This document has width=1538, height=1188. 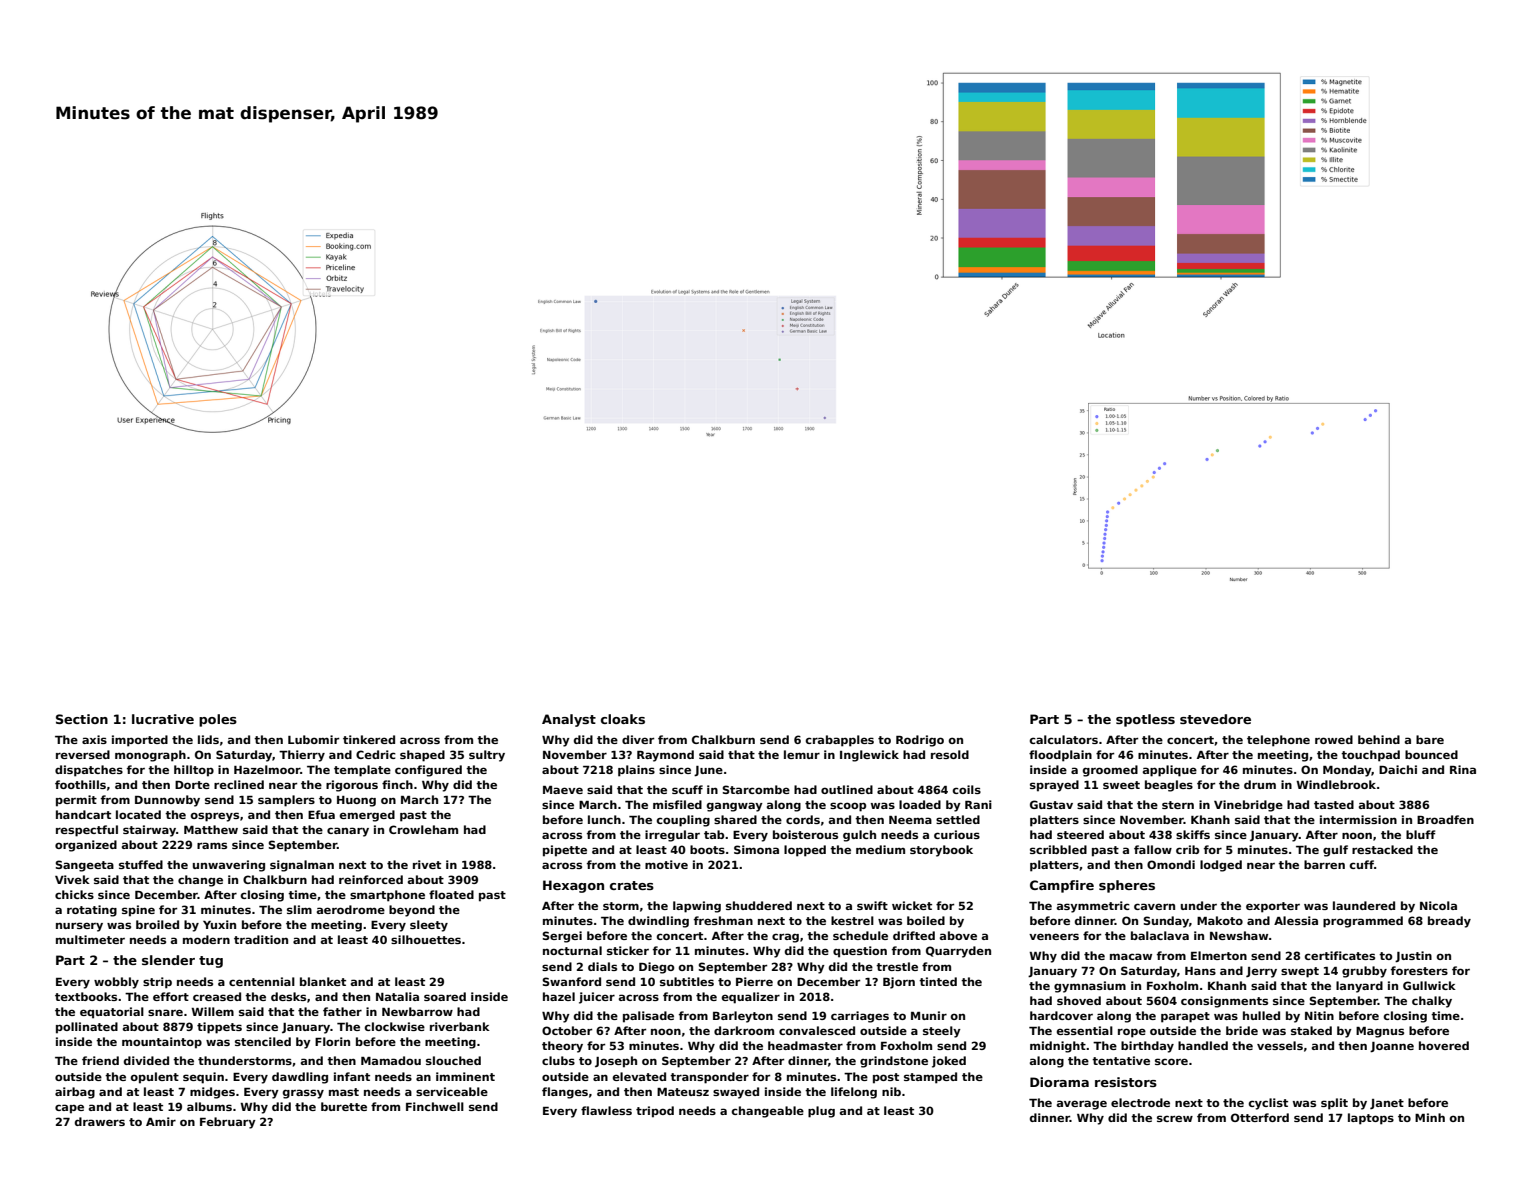 What do you see at coordinates (209, 1106) in the document?
I see `albums` at bounding box center [209, 1106].
